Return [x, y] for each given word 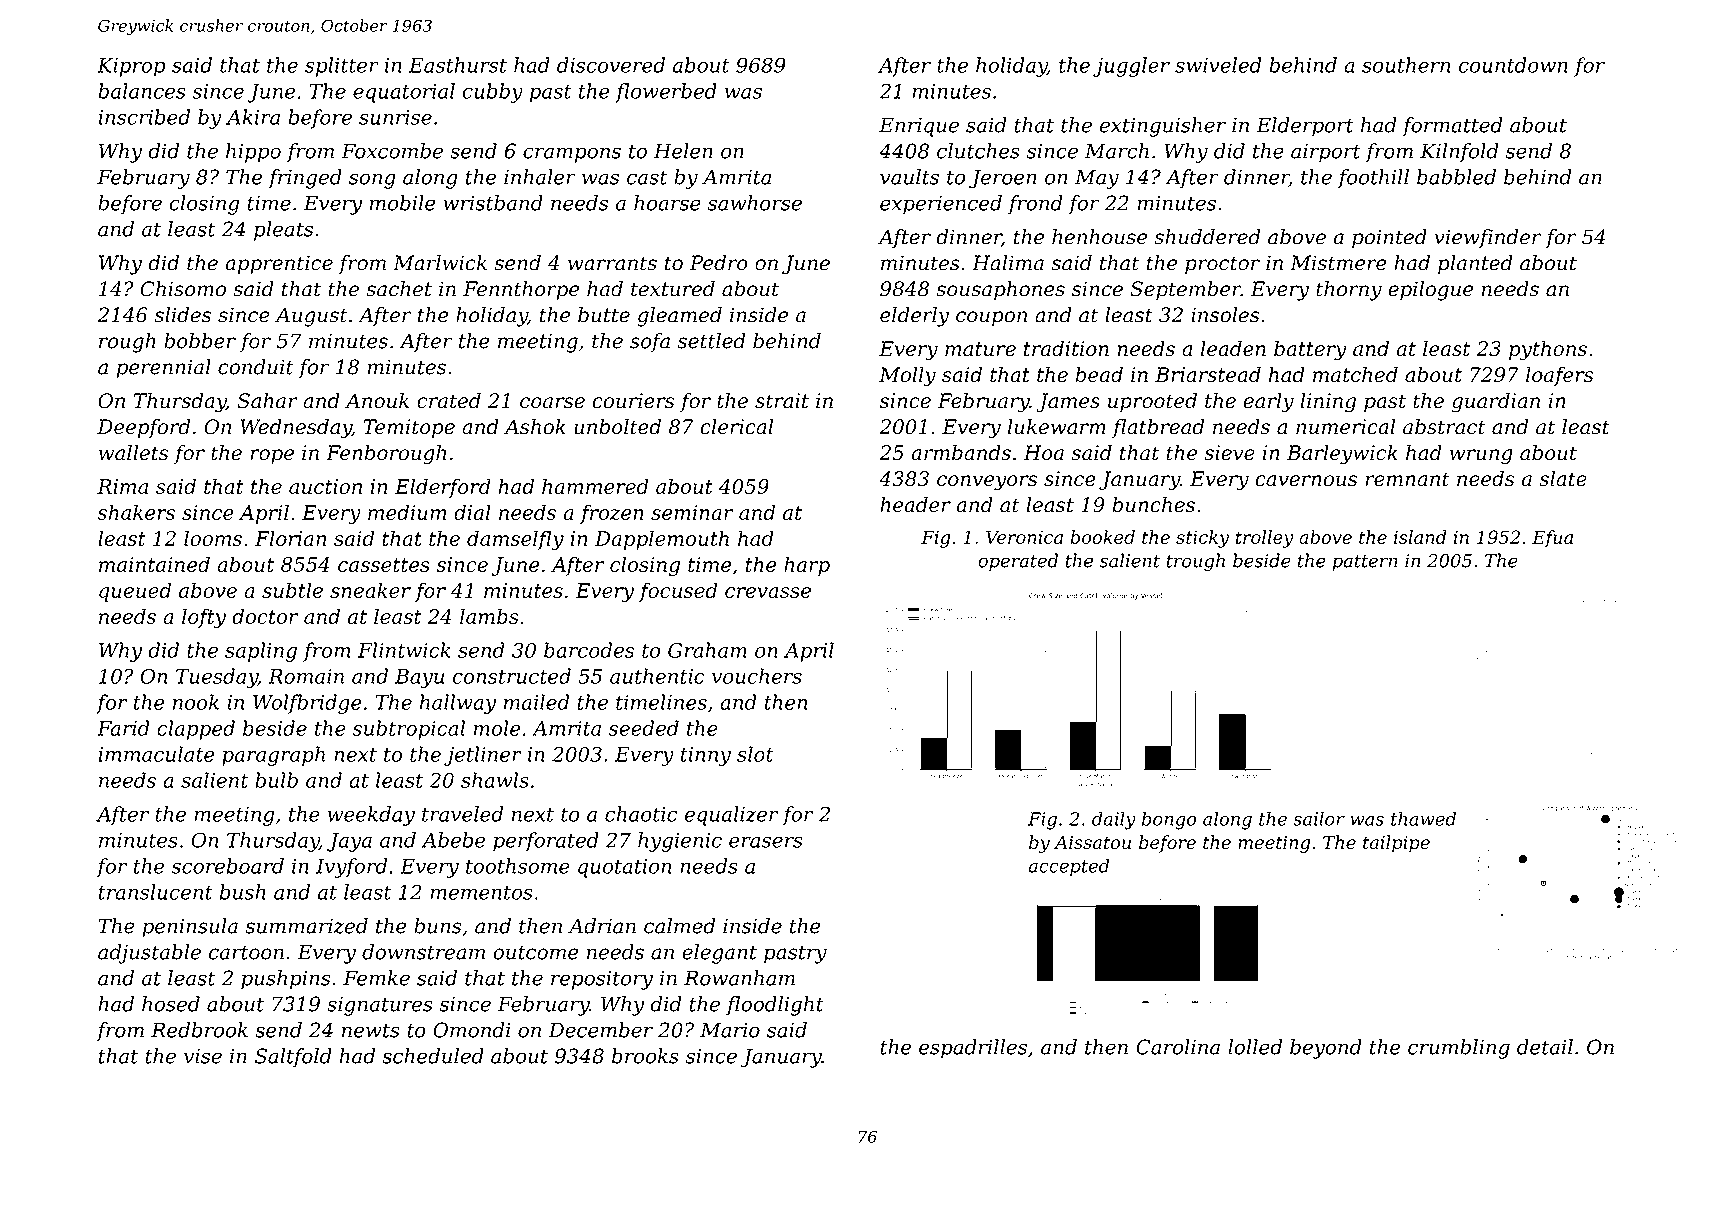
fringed [305, 179]
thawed [1423, 818]
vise [203, 1056]
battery [1310, 350]
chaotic [641, 814]
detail [1545, 1047]
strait [782, 401]
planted [1475, 265]
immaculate [156, 754]
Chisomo [183, 289]
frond [1035, 205]
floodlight [775, 1006]
